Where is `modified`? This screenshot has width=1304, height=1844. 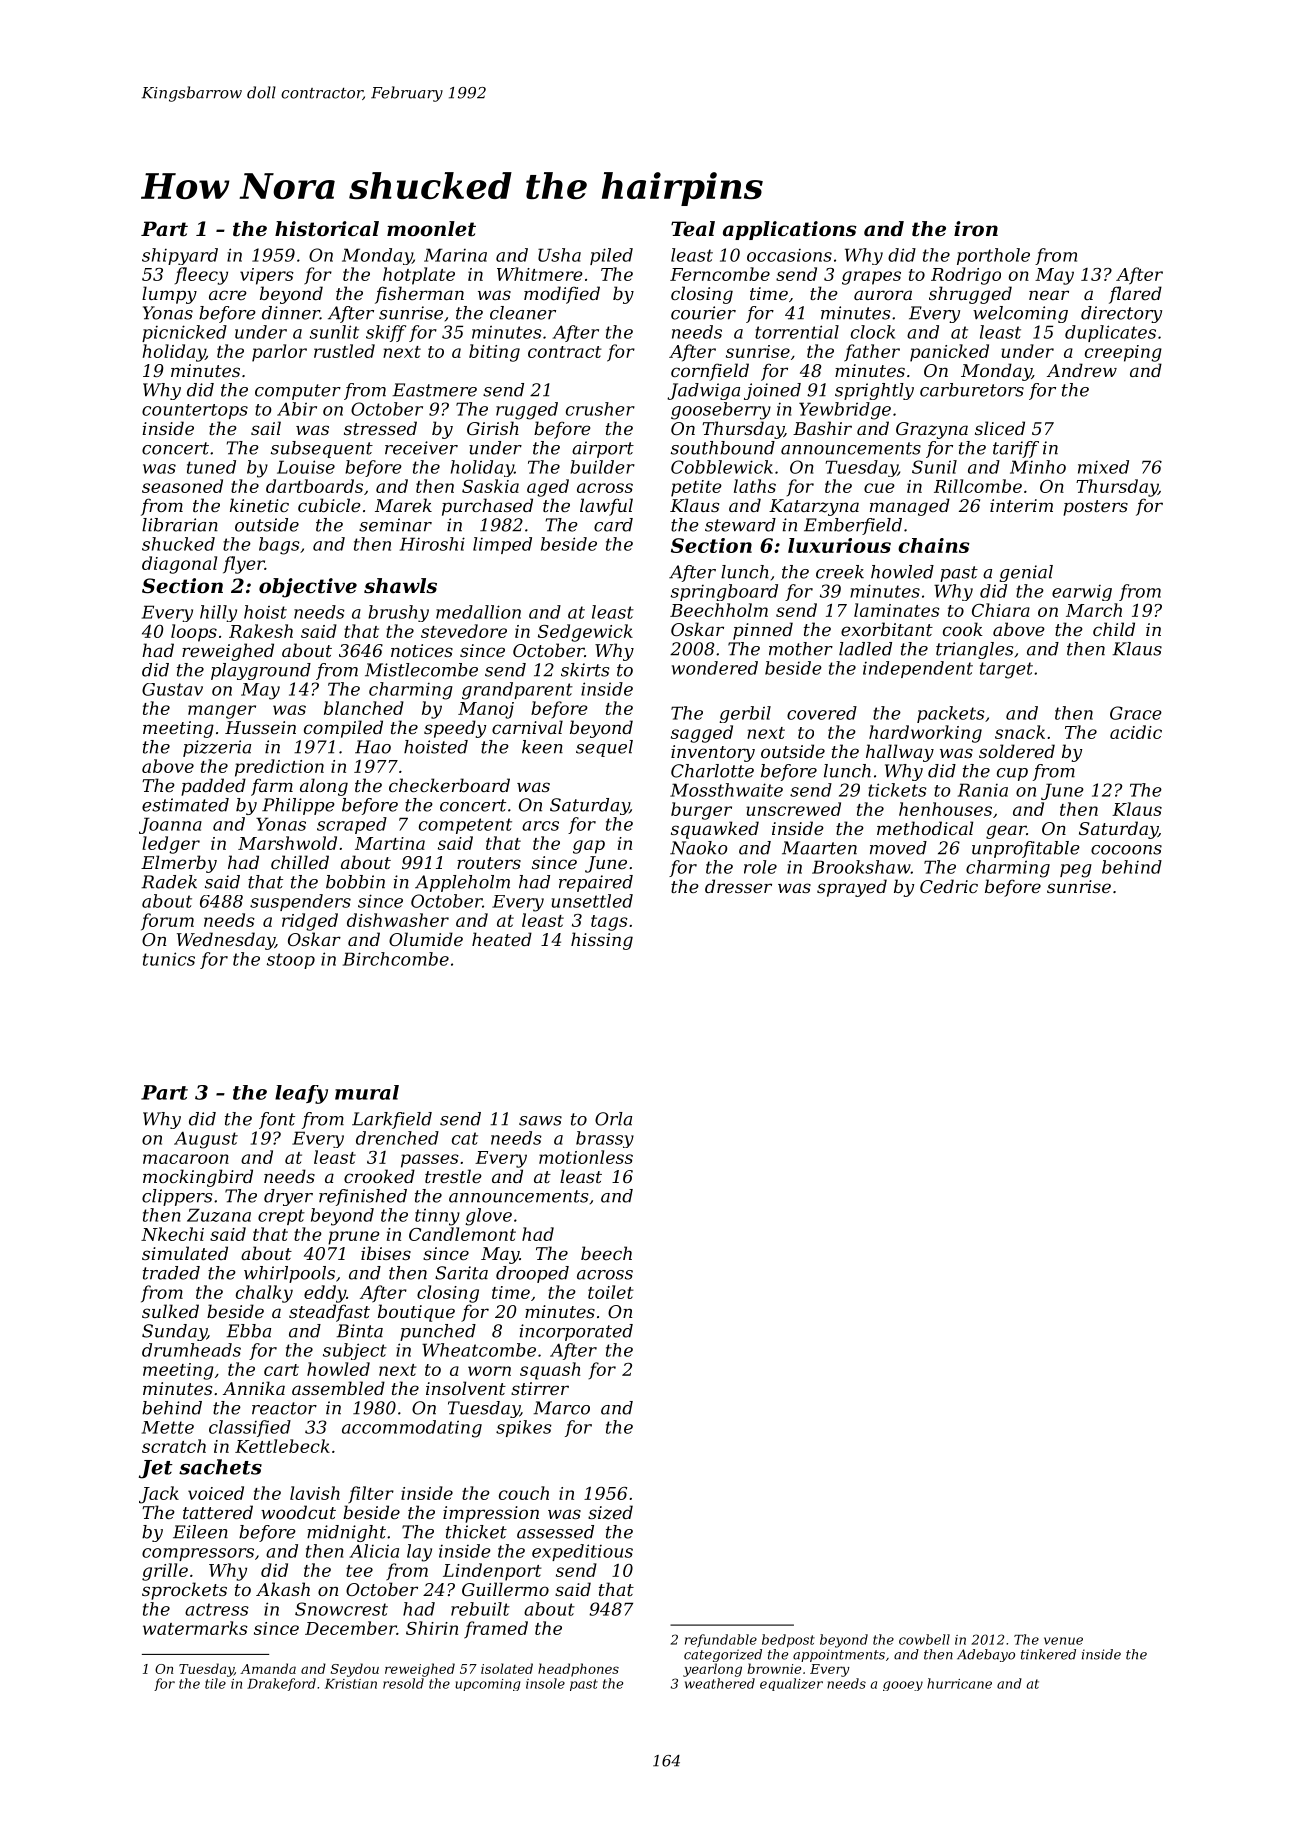 modified is located at coordinates (562, 295).
